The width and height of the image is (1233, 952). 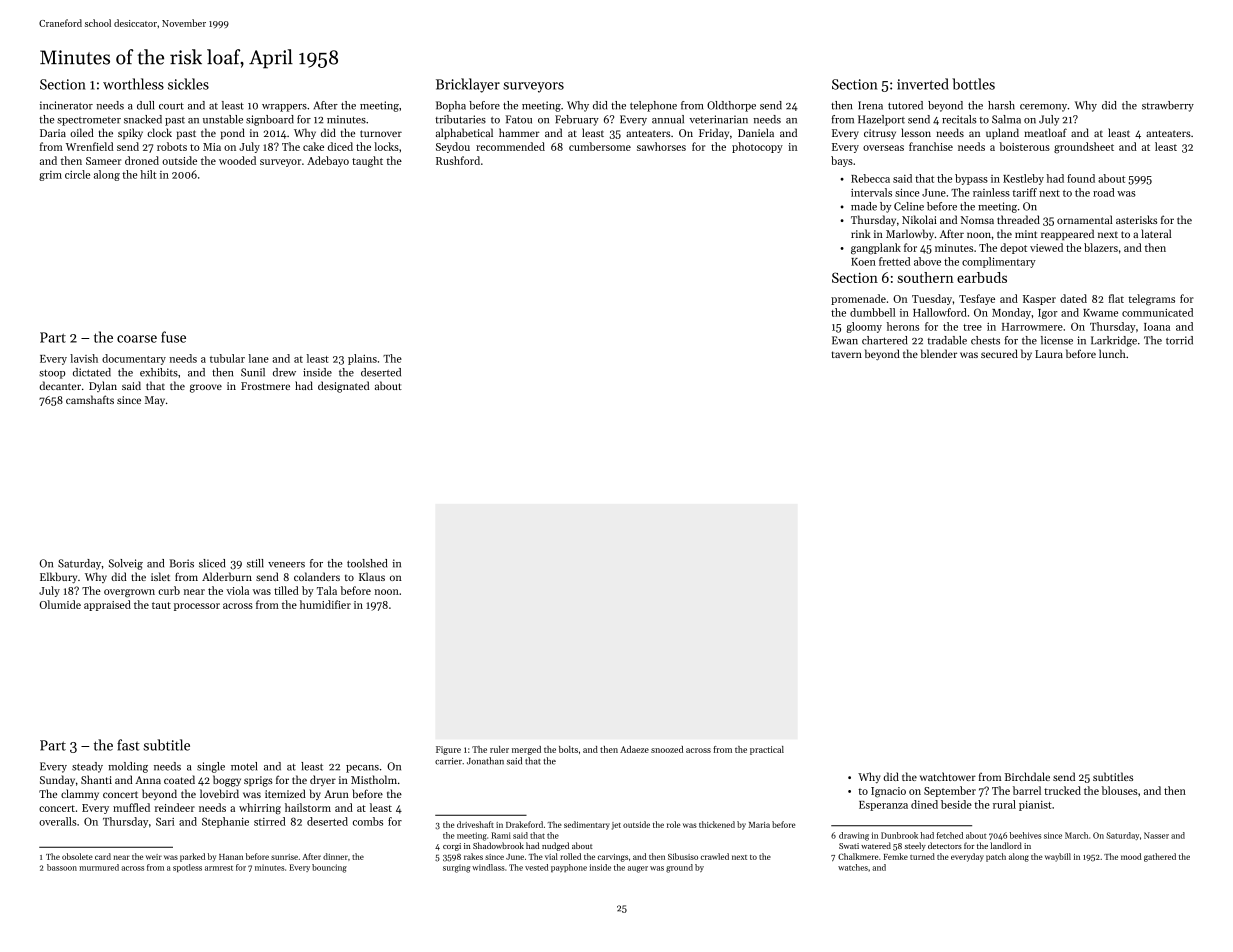 What do you see at coordinates (317, 576) in the image?
I see `colanders` at bounding box center [317, 576].
